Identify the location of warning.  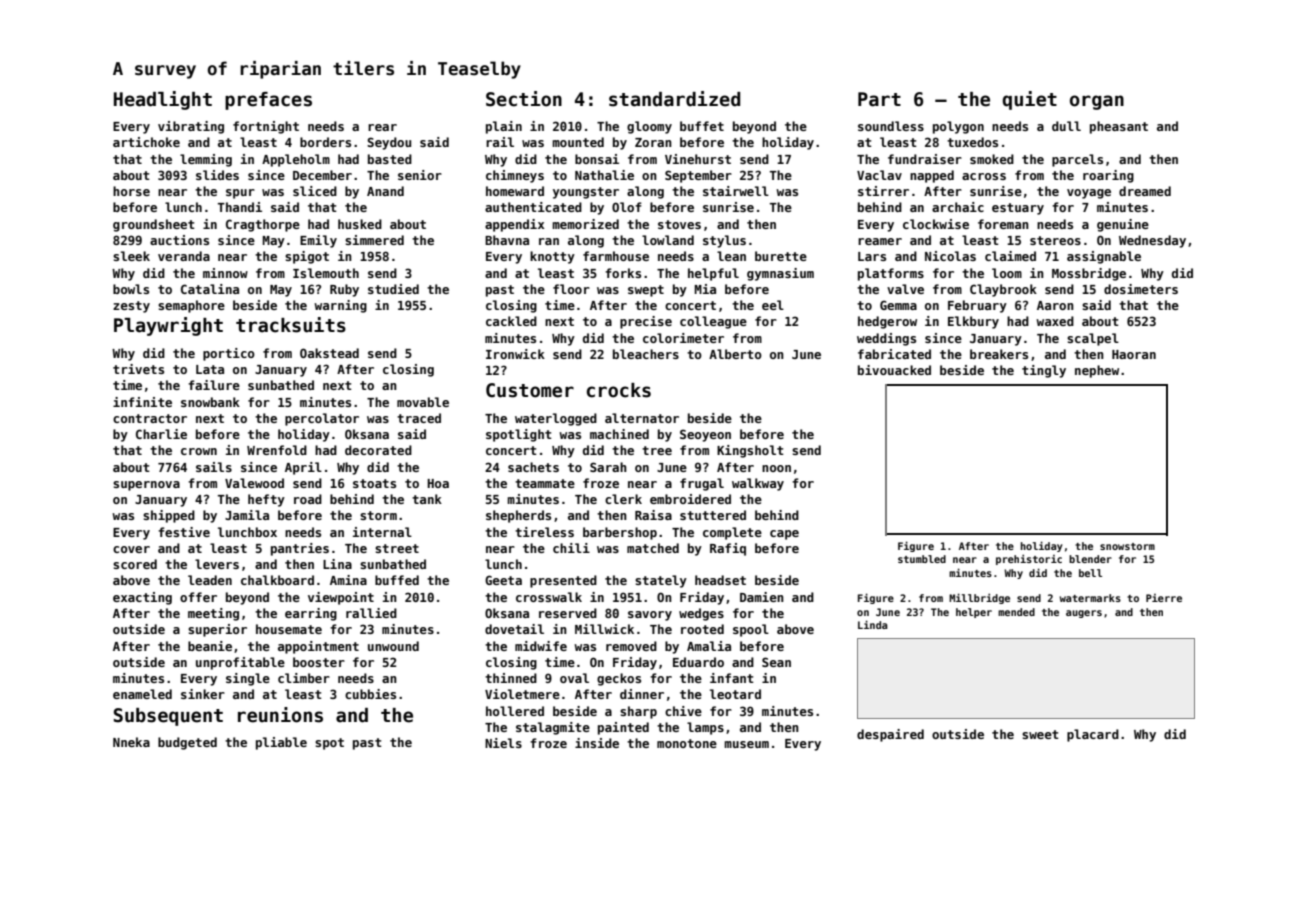
(340, 306).
